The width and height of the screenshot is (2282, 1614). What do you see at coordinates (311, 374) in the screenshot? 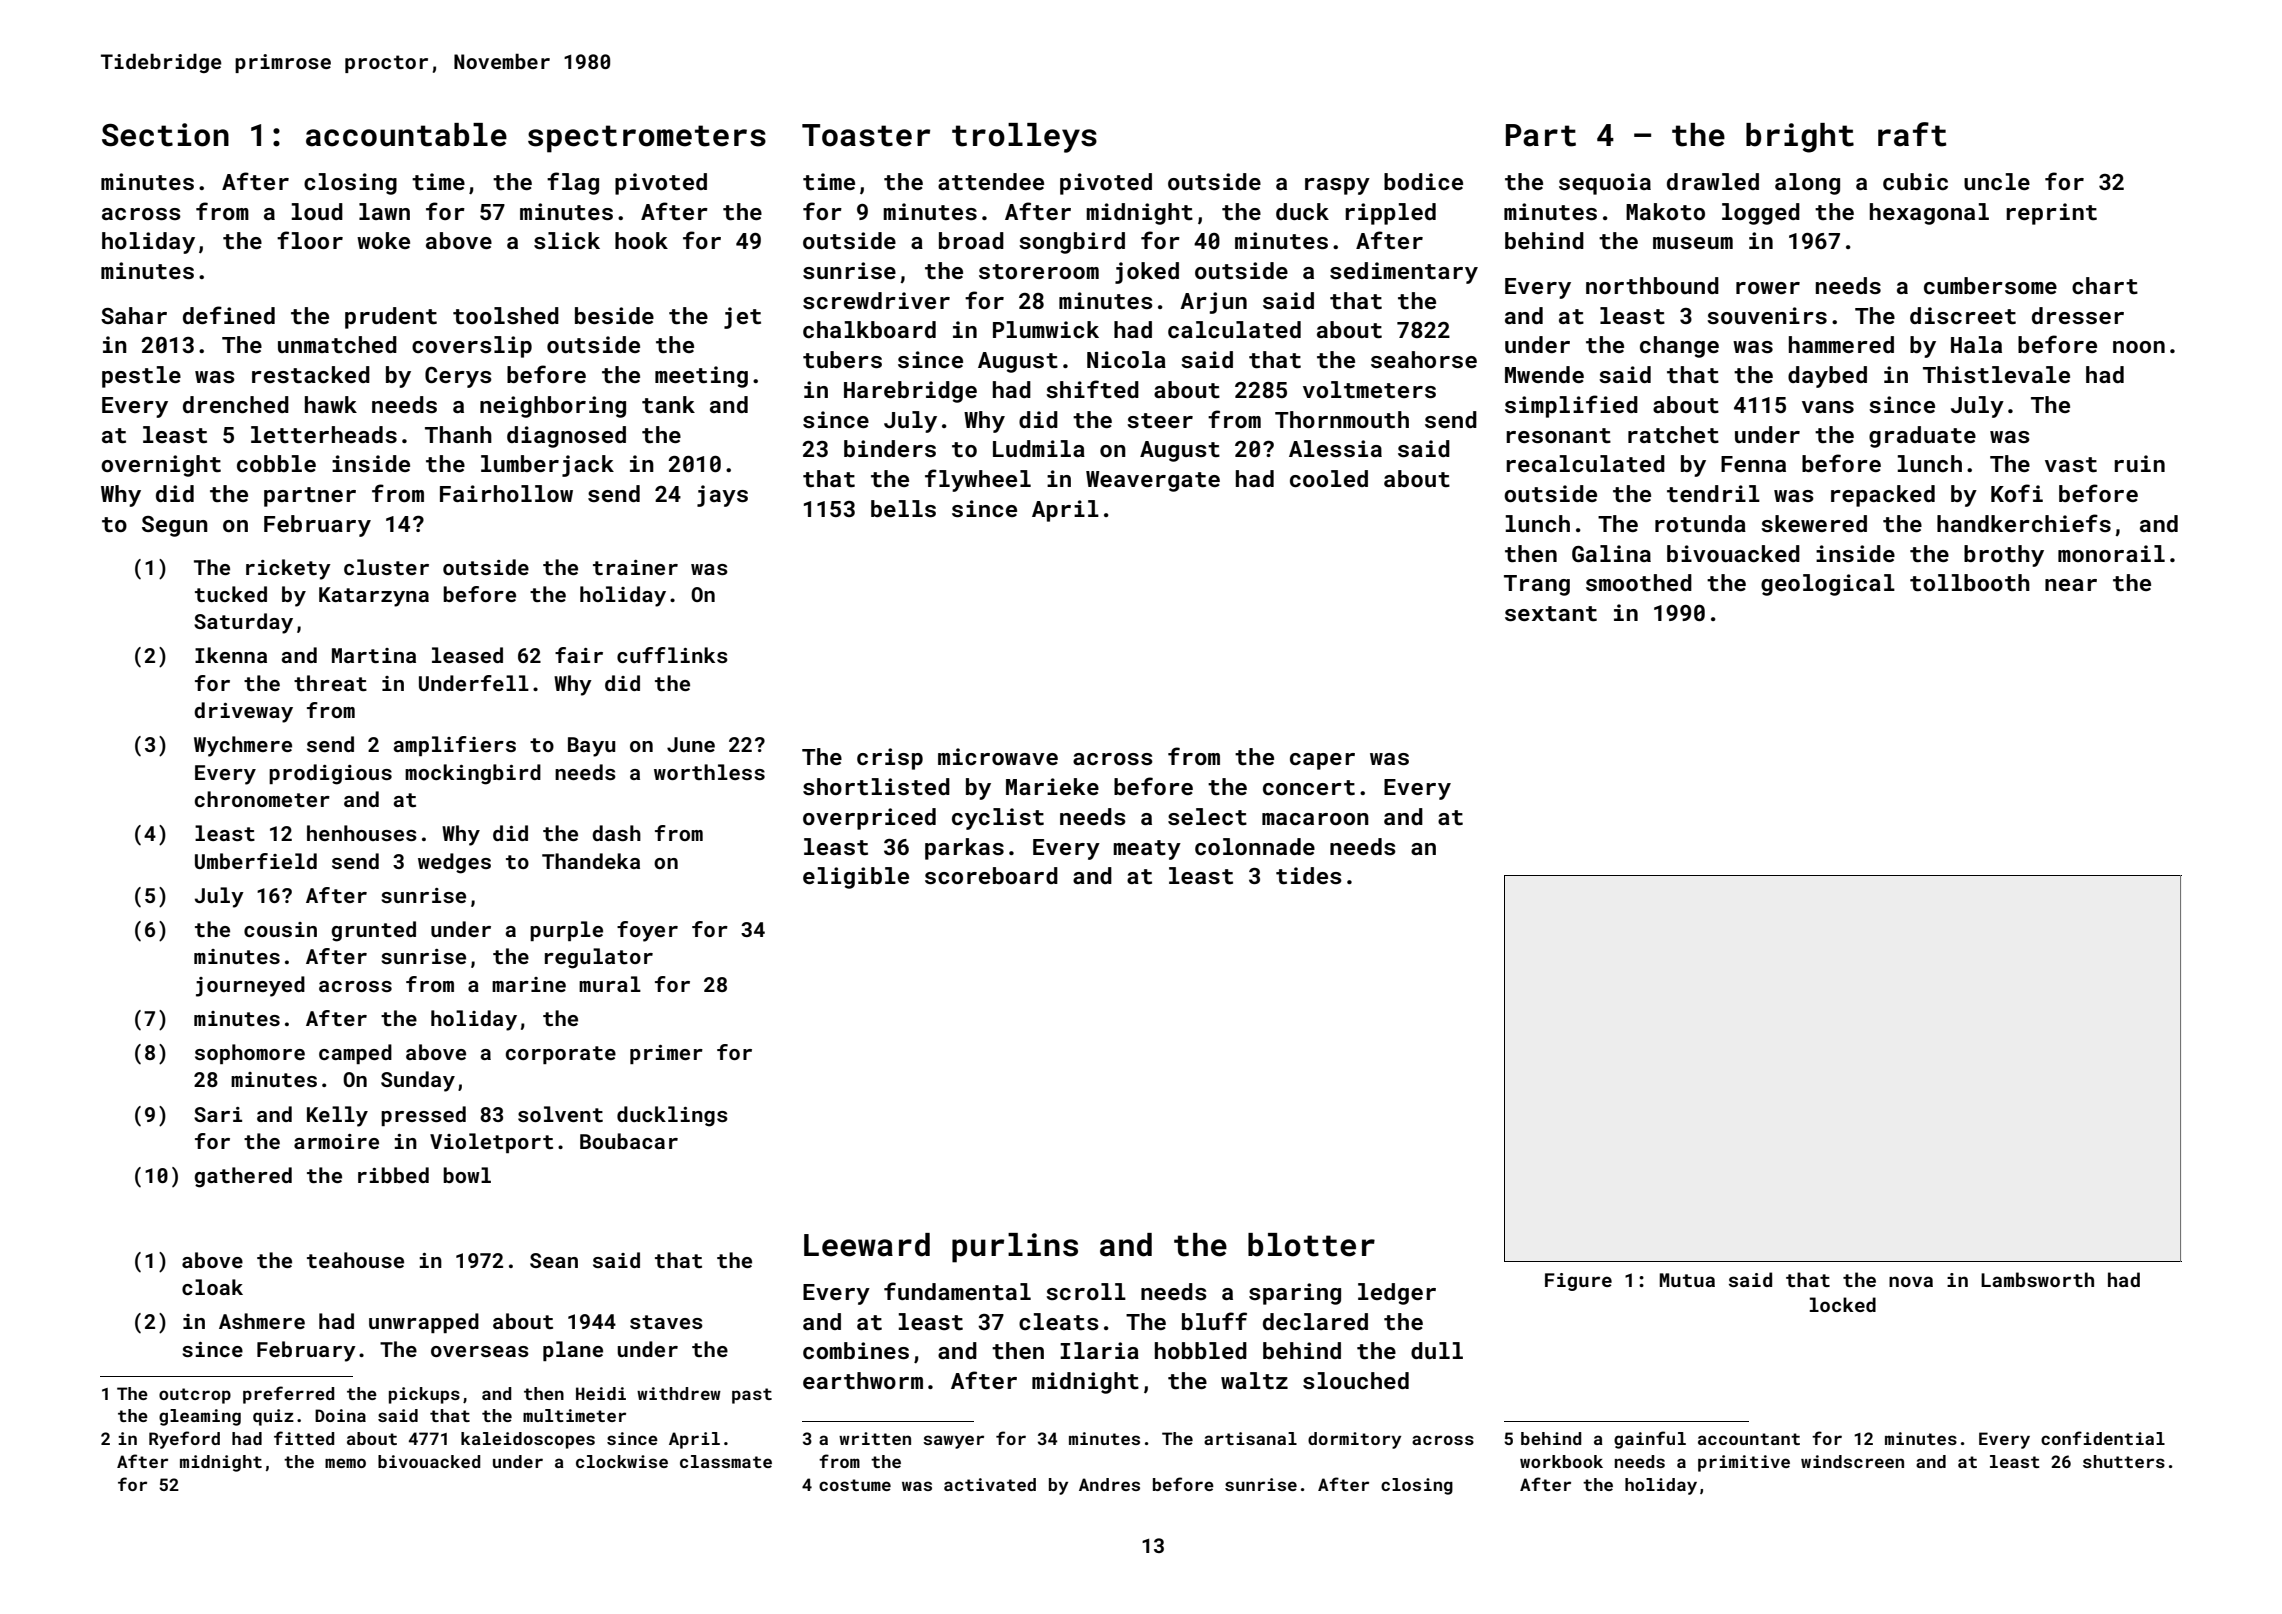
I see `restacked` at bounding box center [311, 374].
